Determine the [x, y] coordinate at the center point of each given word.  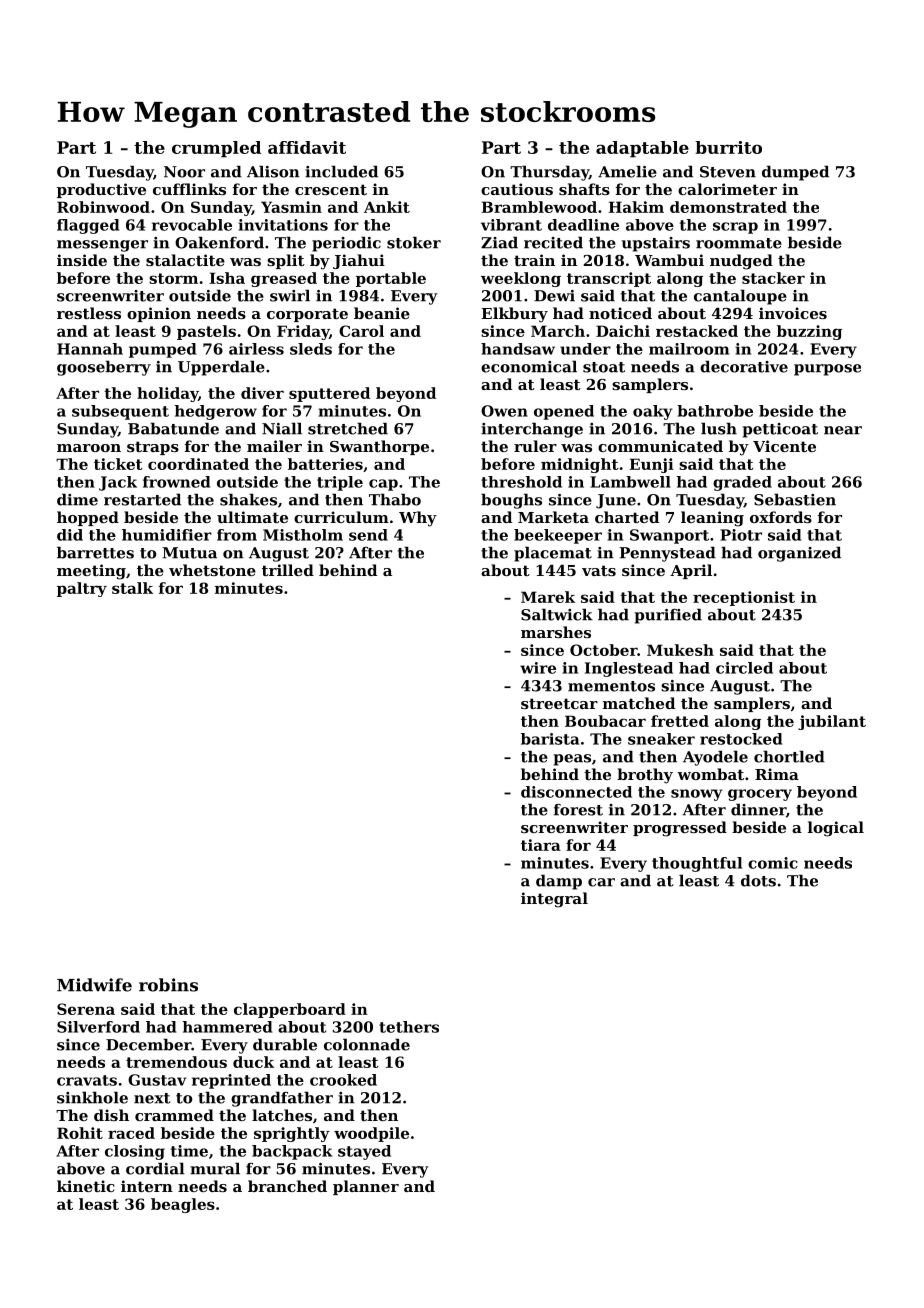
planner [366, 1187]
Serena [86, 1009]
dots [758, 880]
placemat [553, 554]
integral [554, 900]
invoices [793, 313]
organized [799, 554]
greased [284, 279]
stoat [604, 367]
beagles [183, 1205]
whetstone [212, 570]
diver [262, 393]
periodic [346, 244]
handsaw [518, 349]
